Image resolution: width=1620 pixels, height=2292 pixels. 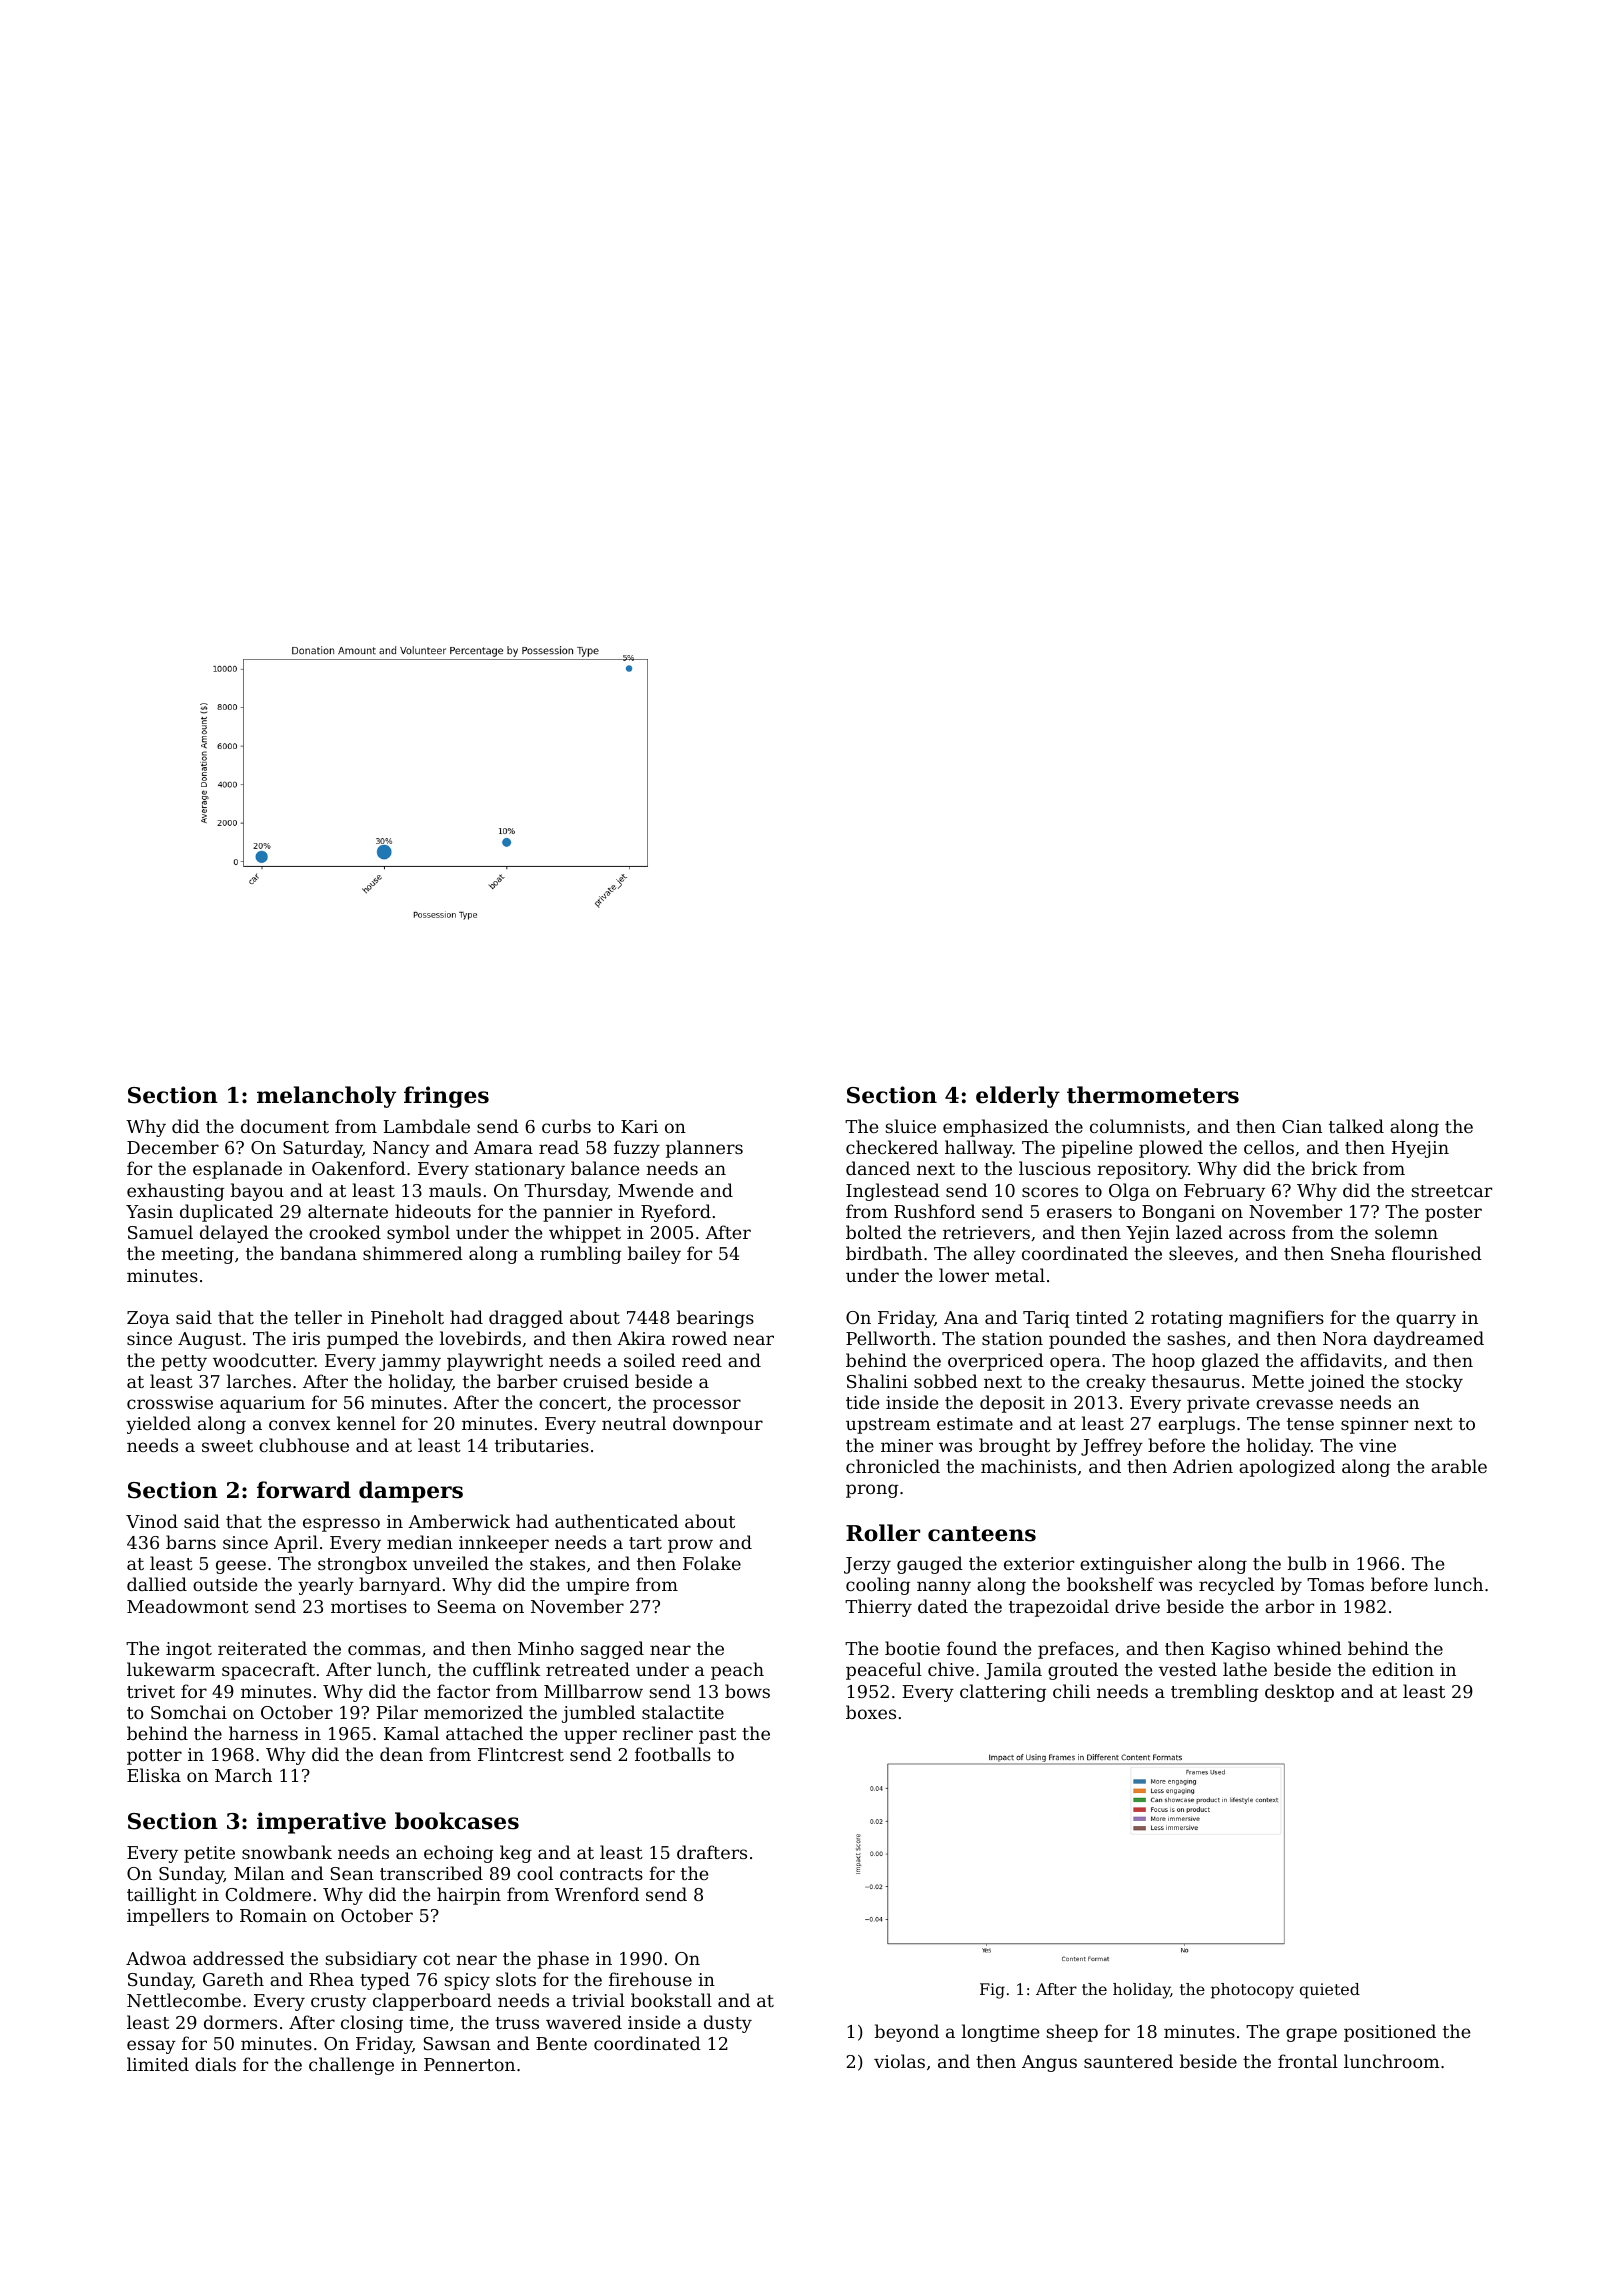 What do you see at coordinates (175, 1192) in the screenshot?
I see `exhausting` at bounding box center [175, 1192].
